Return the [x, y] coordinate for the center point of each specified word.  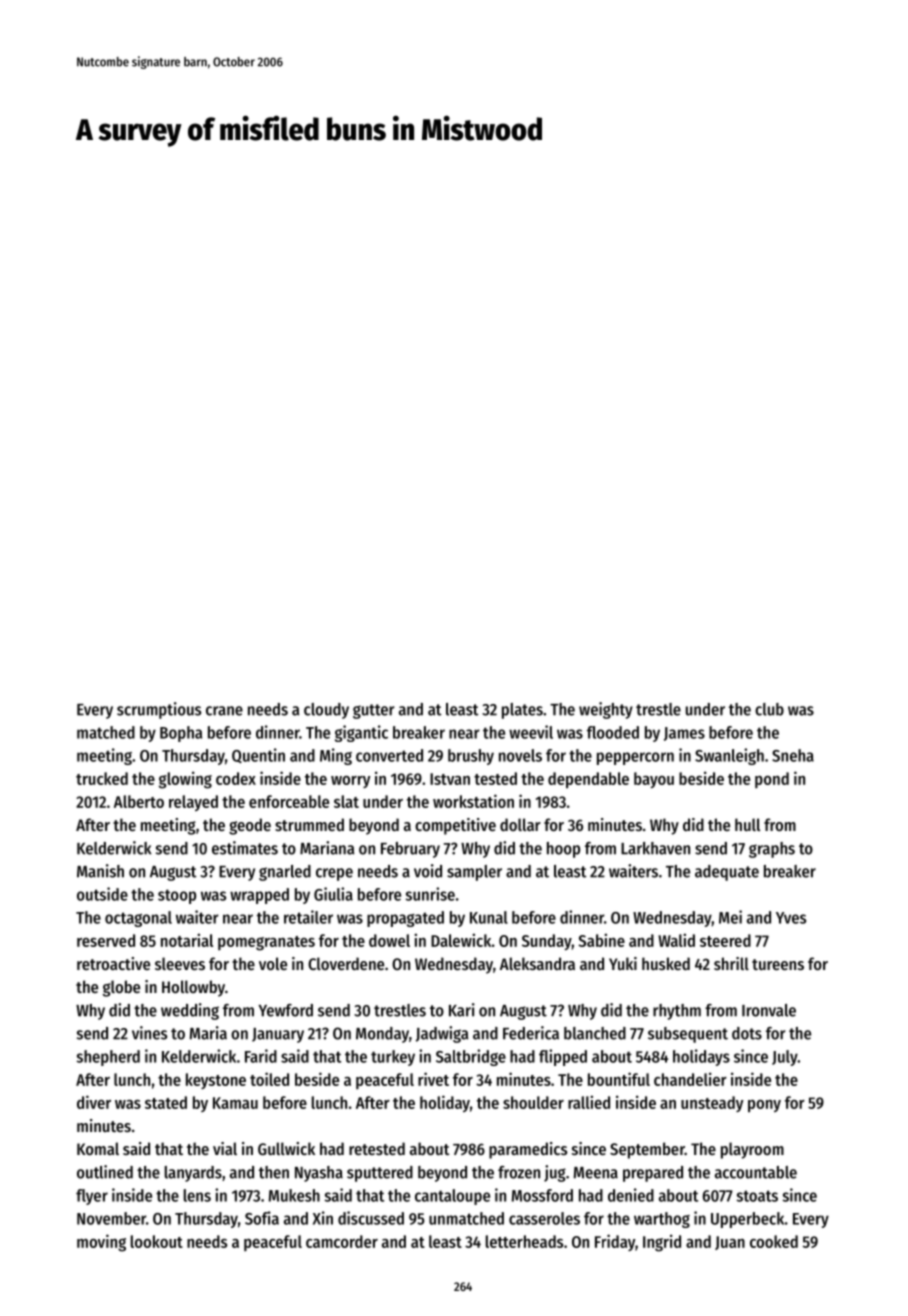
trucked [102, 778]
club [769, 709]
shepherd [108, 1058]
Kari [462, 1010]
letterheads [524, 1241]
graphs [772, 850]
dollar [520, 824]
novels [520, 755]
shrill [731, 963]
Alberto [139, 801]
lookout [157, 1241]
